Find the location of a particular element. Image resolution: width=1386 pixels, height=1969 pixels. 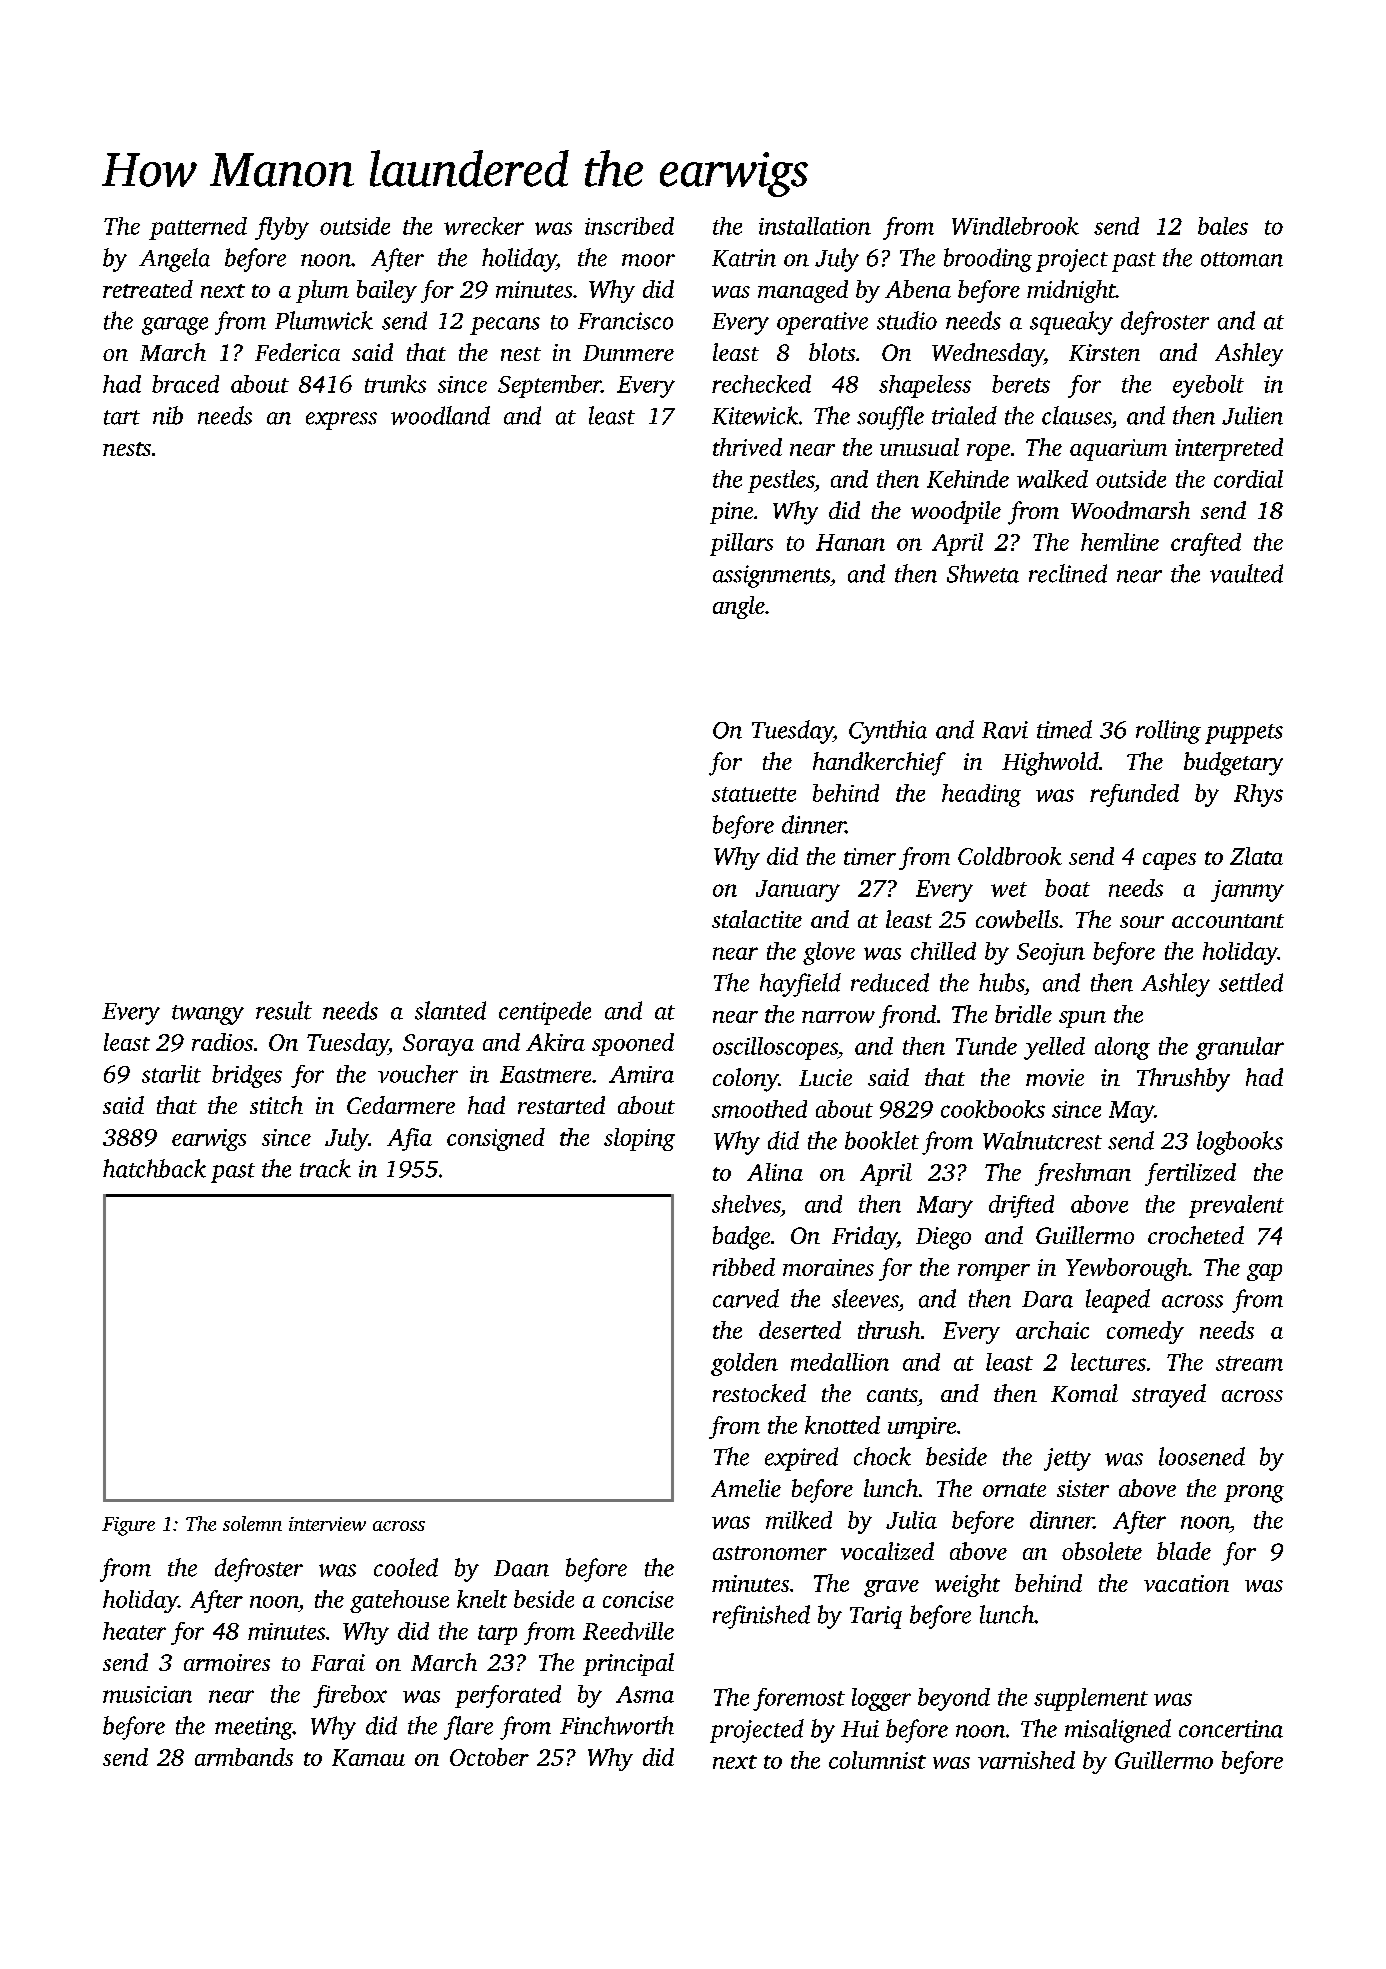

patterned is located at coordinates (198, 228).
